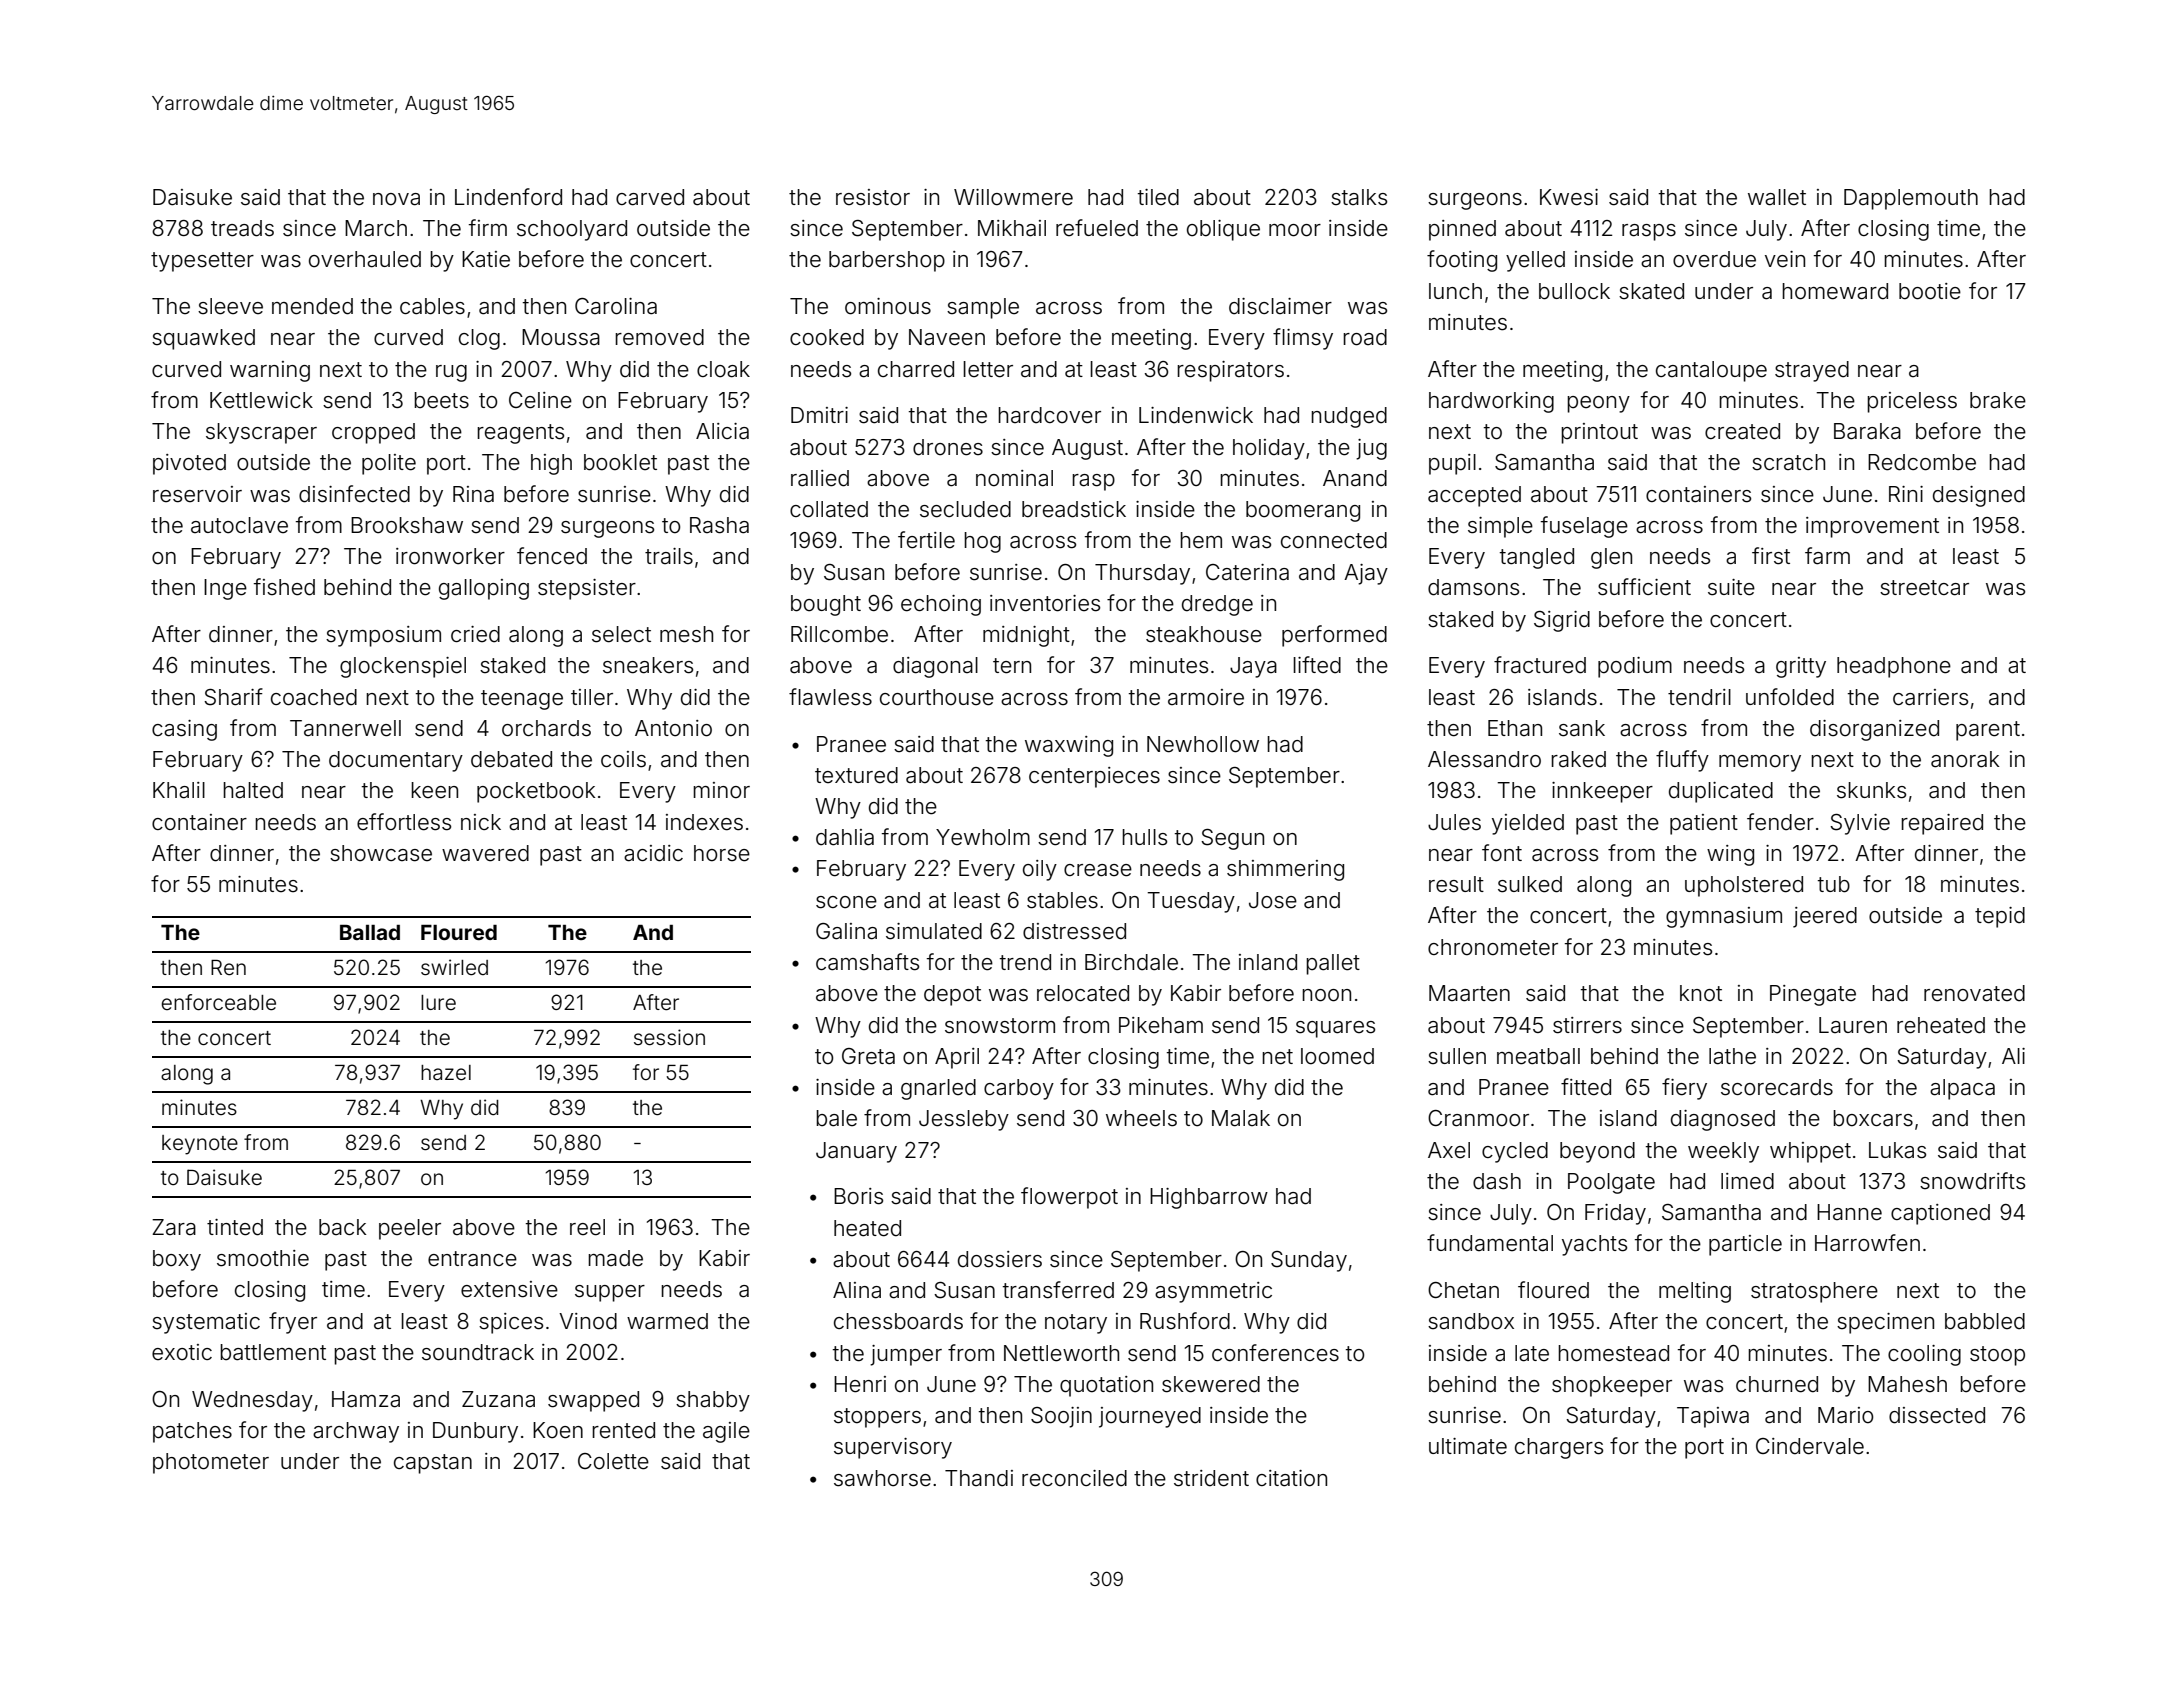 The width and height of the document is (2178, 1683). What do you see at coordinates (433, 1464) in the document?
I see `capstan` at bounding box center [433, 1464].
